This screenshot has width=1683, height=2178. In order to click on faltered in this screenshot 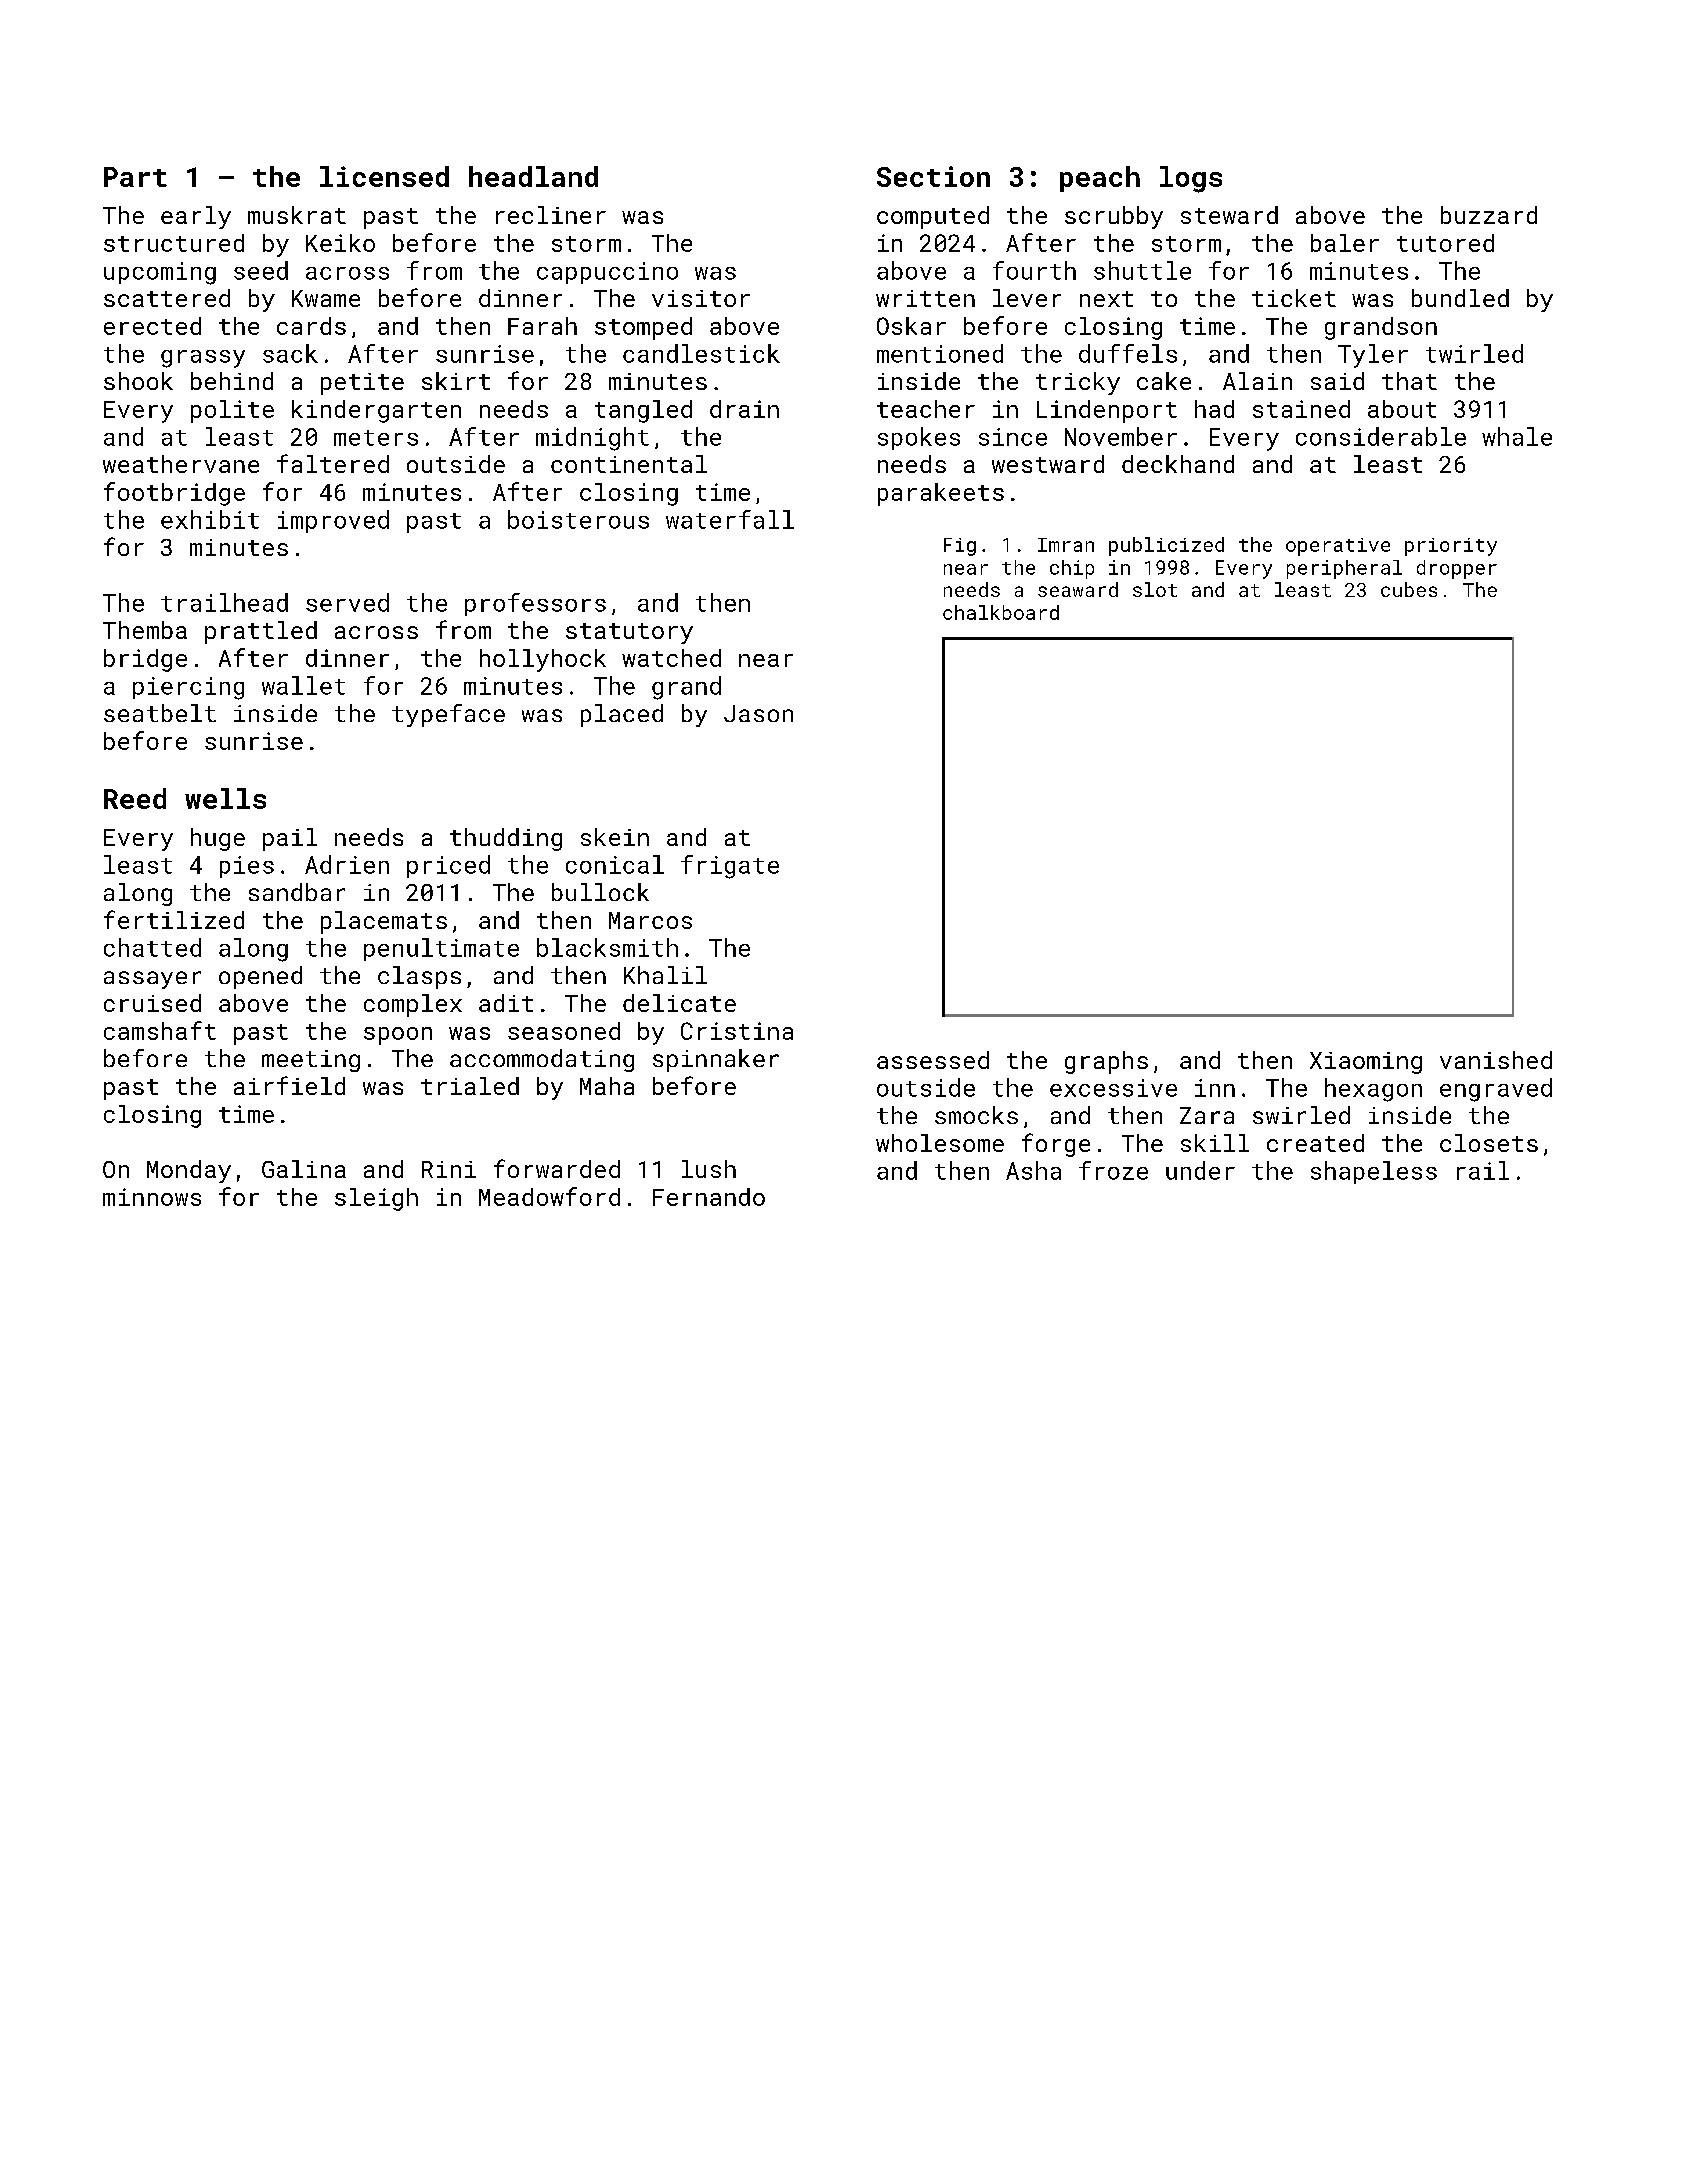, I will do `click(333, 463)`.
